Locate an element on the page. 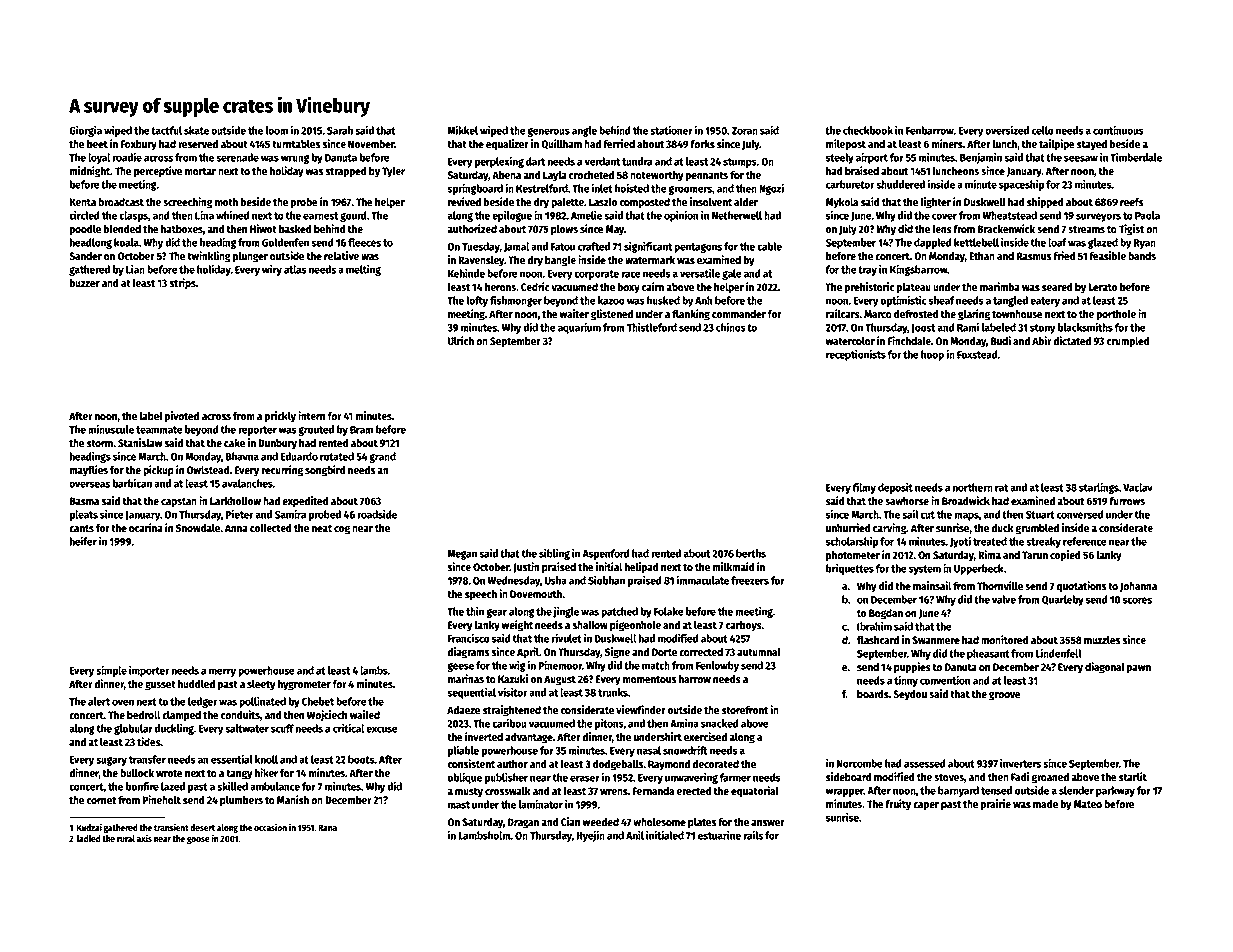 The image size is (1233, 952). Usha is located at coordinates (556, 580).
